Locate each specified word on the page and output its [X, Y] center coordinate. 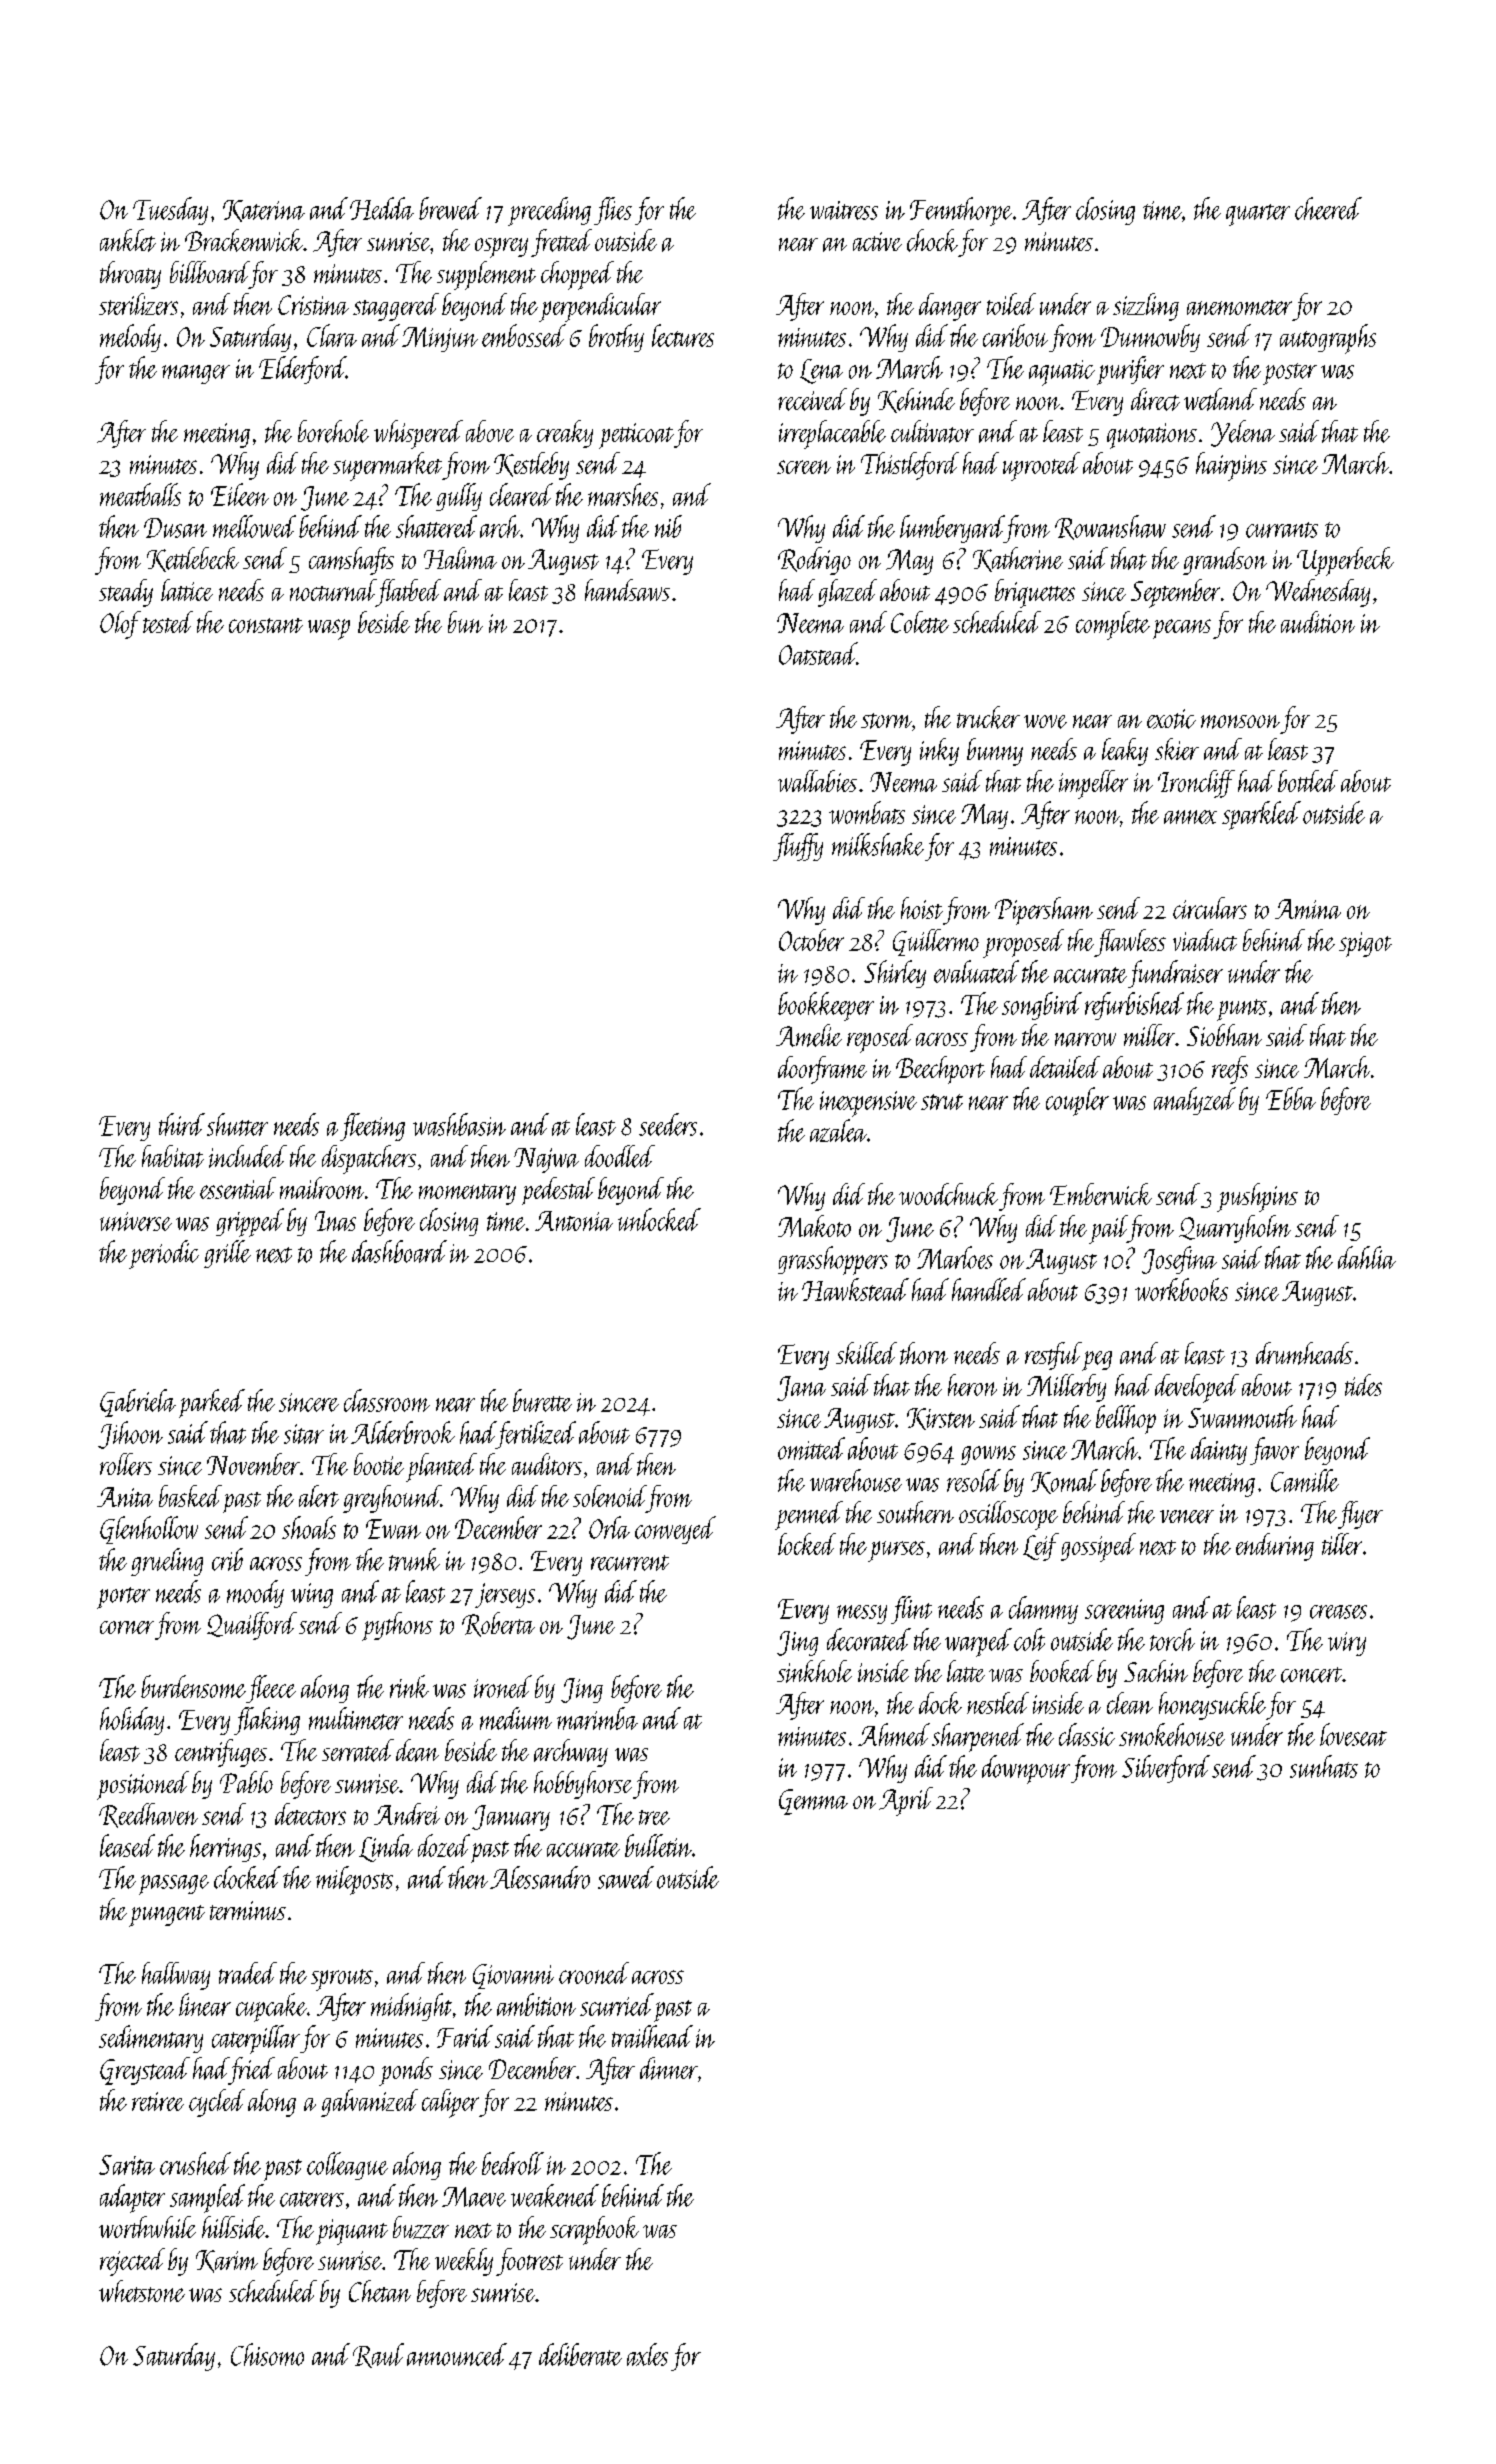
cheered [1328, 208]
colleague [347, 2166]
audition [1318, 622]
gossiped [1098, 1547]
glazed [847, 593]
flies [613, 211]
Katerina [264, 211]
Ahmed [894, 1734]
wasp [329, 629]
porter [123, 1598]
